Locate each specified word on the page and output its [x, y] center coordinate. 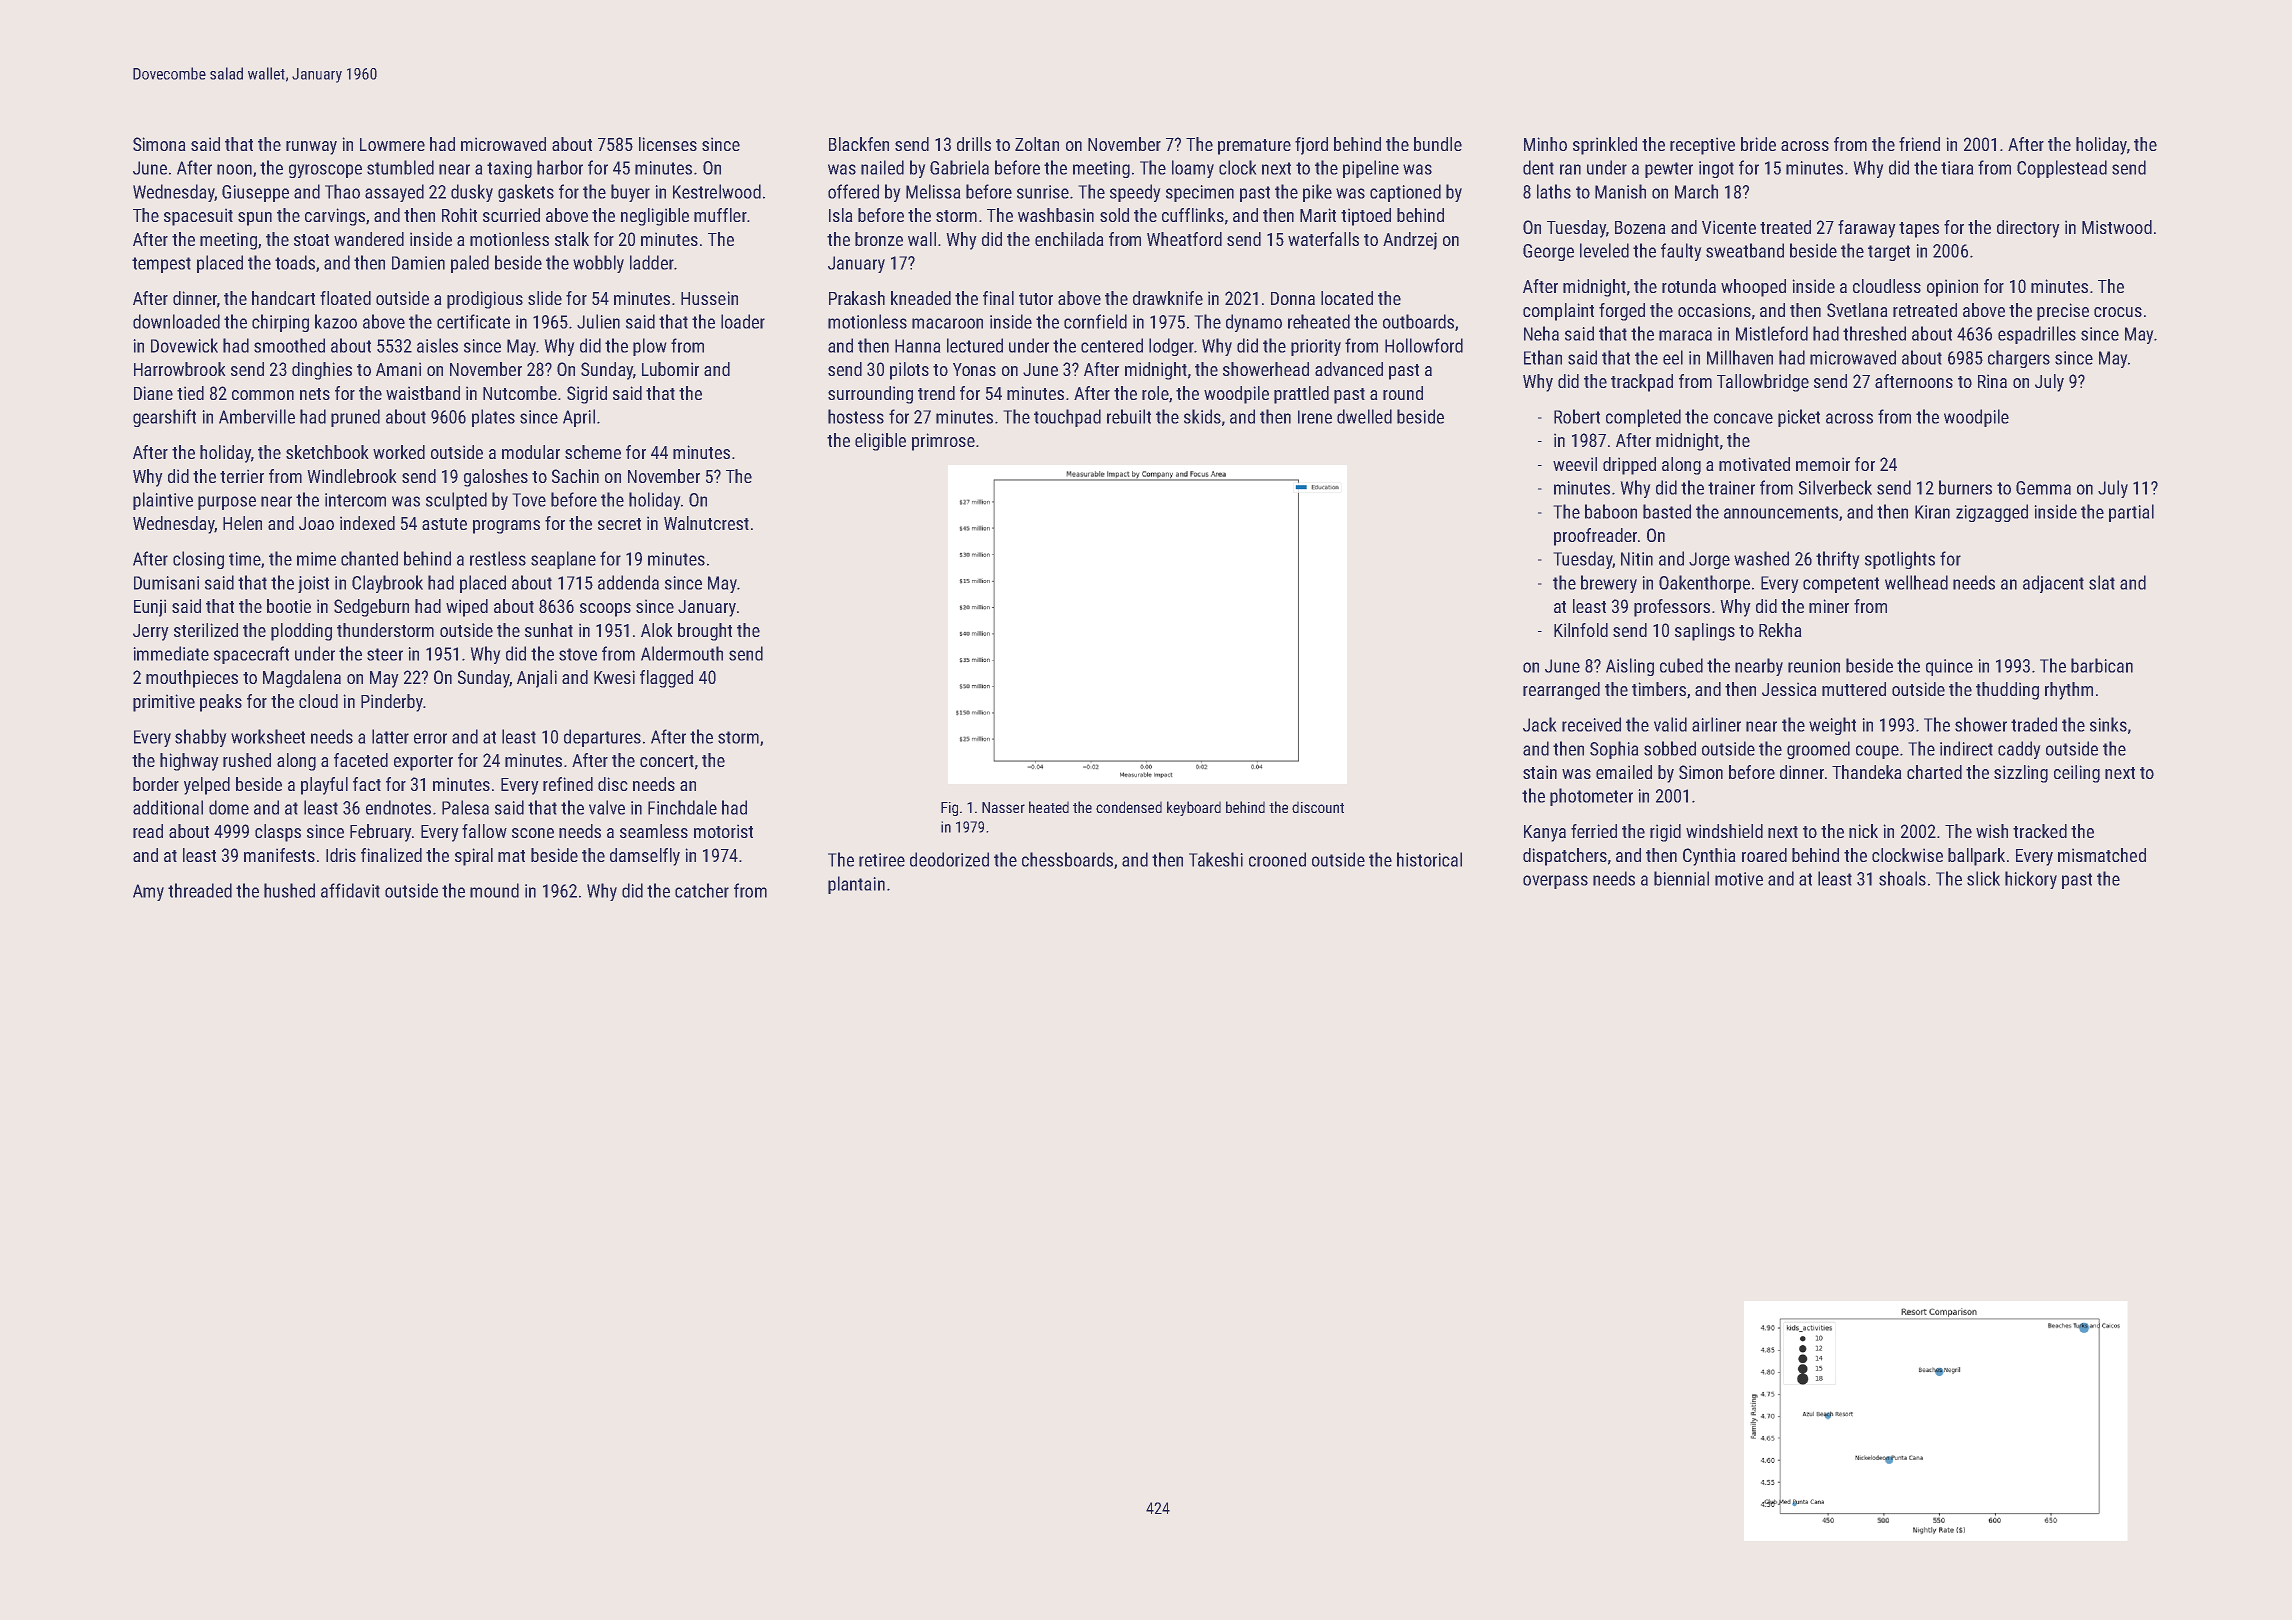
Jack [1539, 724]
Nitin [1637, 559]
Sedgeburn [371, 608]
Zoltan [1037, 144]
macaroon [947, 323]
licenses [668, 144]
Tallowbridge [1763, 383]
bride [1758, 144]
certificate [473, 321]
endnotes [398, 807]
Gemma [2043, 488]
